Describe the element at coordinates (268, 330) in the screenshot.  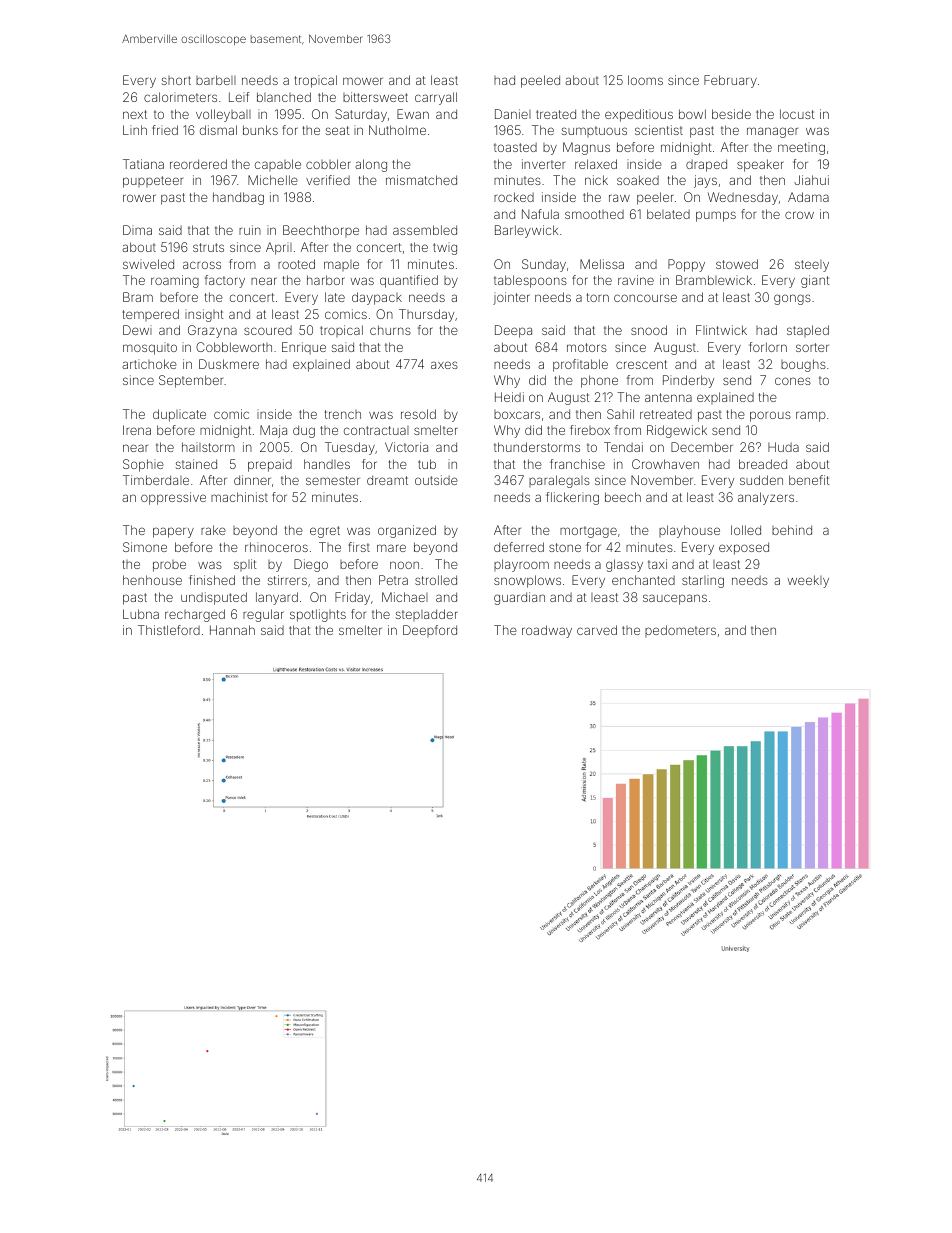
I see `scoured` at that location.
